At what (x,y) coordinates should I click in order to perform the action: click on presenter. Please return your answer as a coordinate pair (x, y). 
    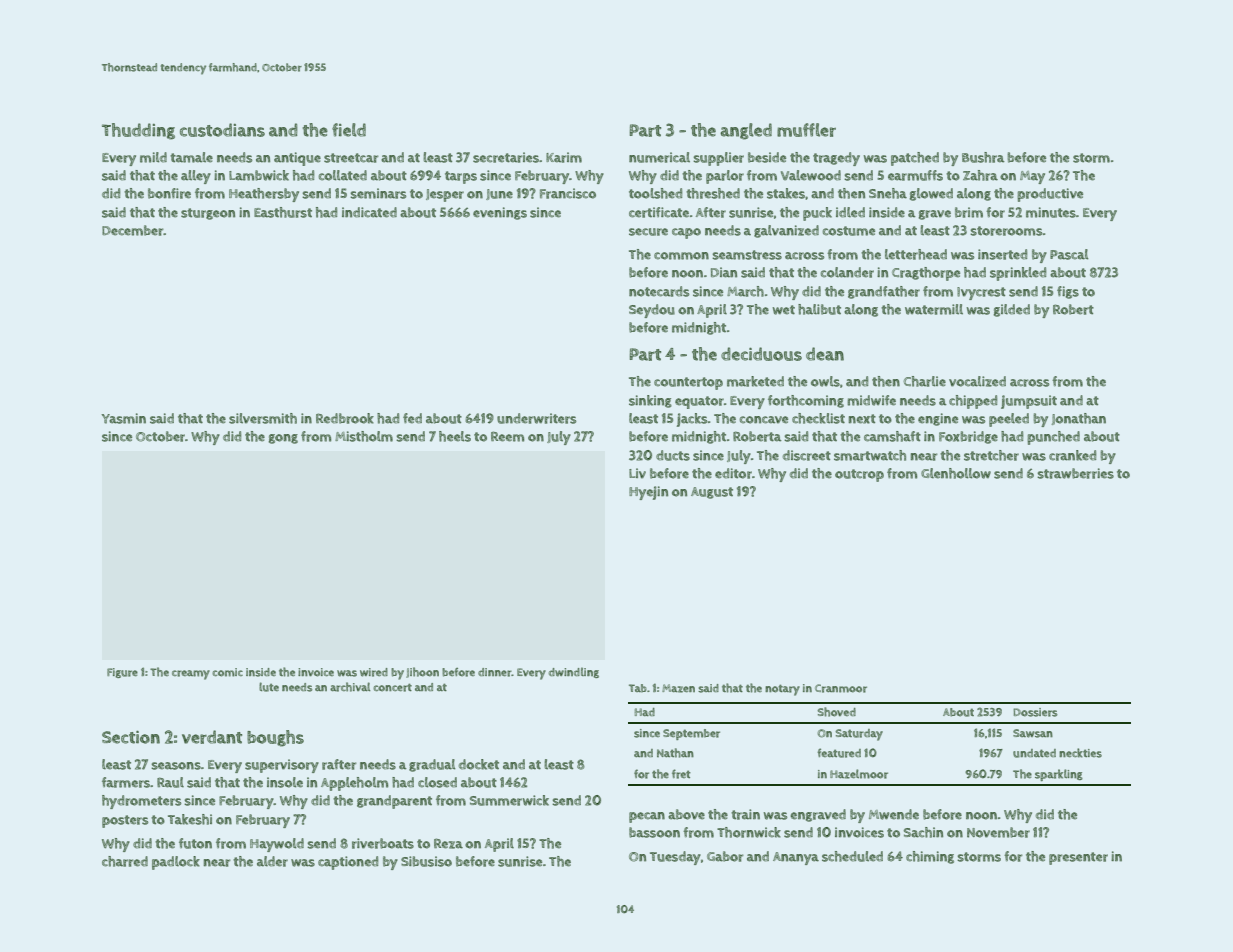
    Looking at the image, I should click on (1078, 858).
